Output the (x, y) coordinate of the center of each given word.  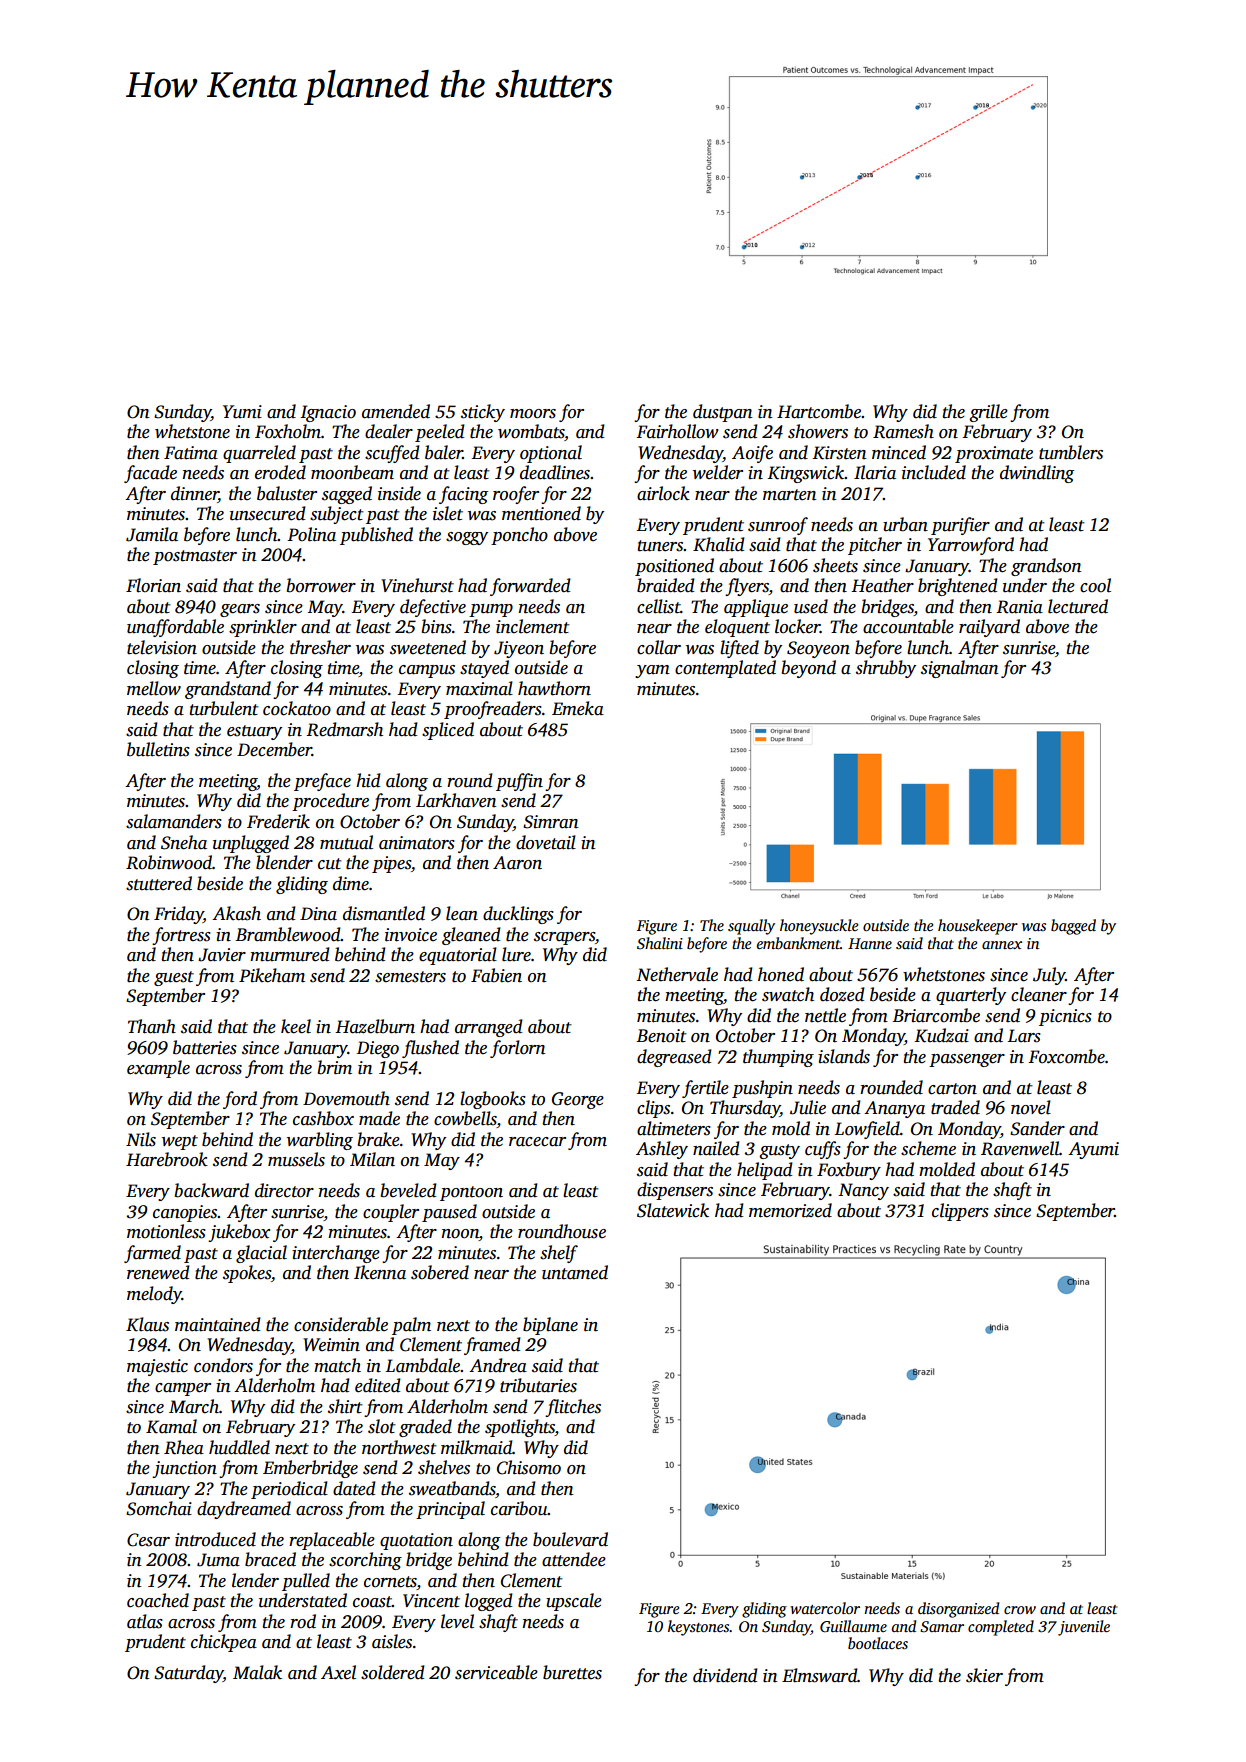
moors (533, 414)
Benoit (661, 1036)
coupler (391, 1213)
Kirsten (839, 453)
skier (984, 1675)
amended (396, 411)
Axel (338, 1672)
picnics (1065, 1017)
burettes (572, 1672)
